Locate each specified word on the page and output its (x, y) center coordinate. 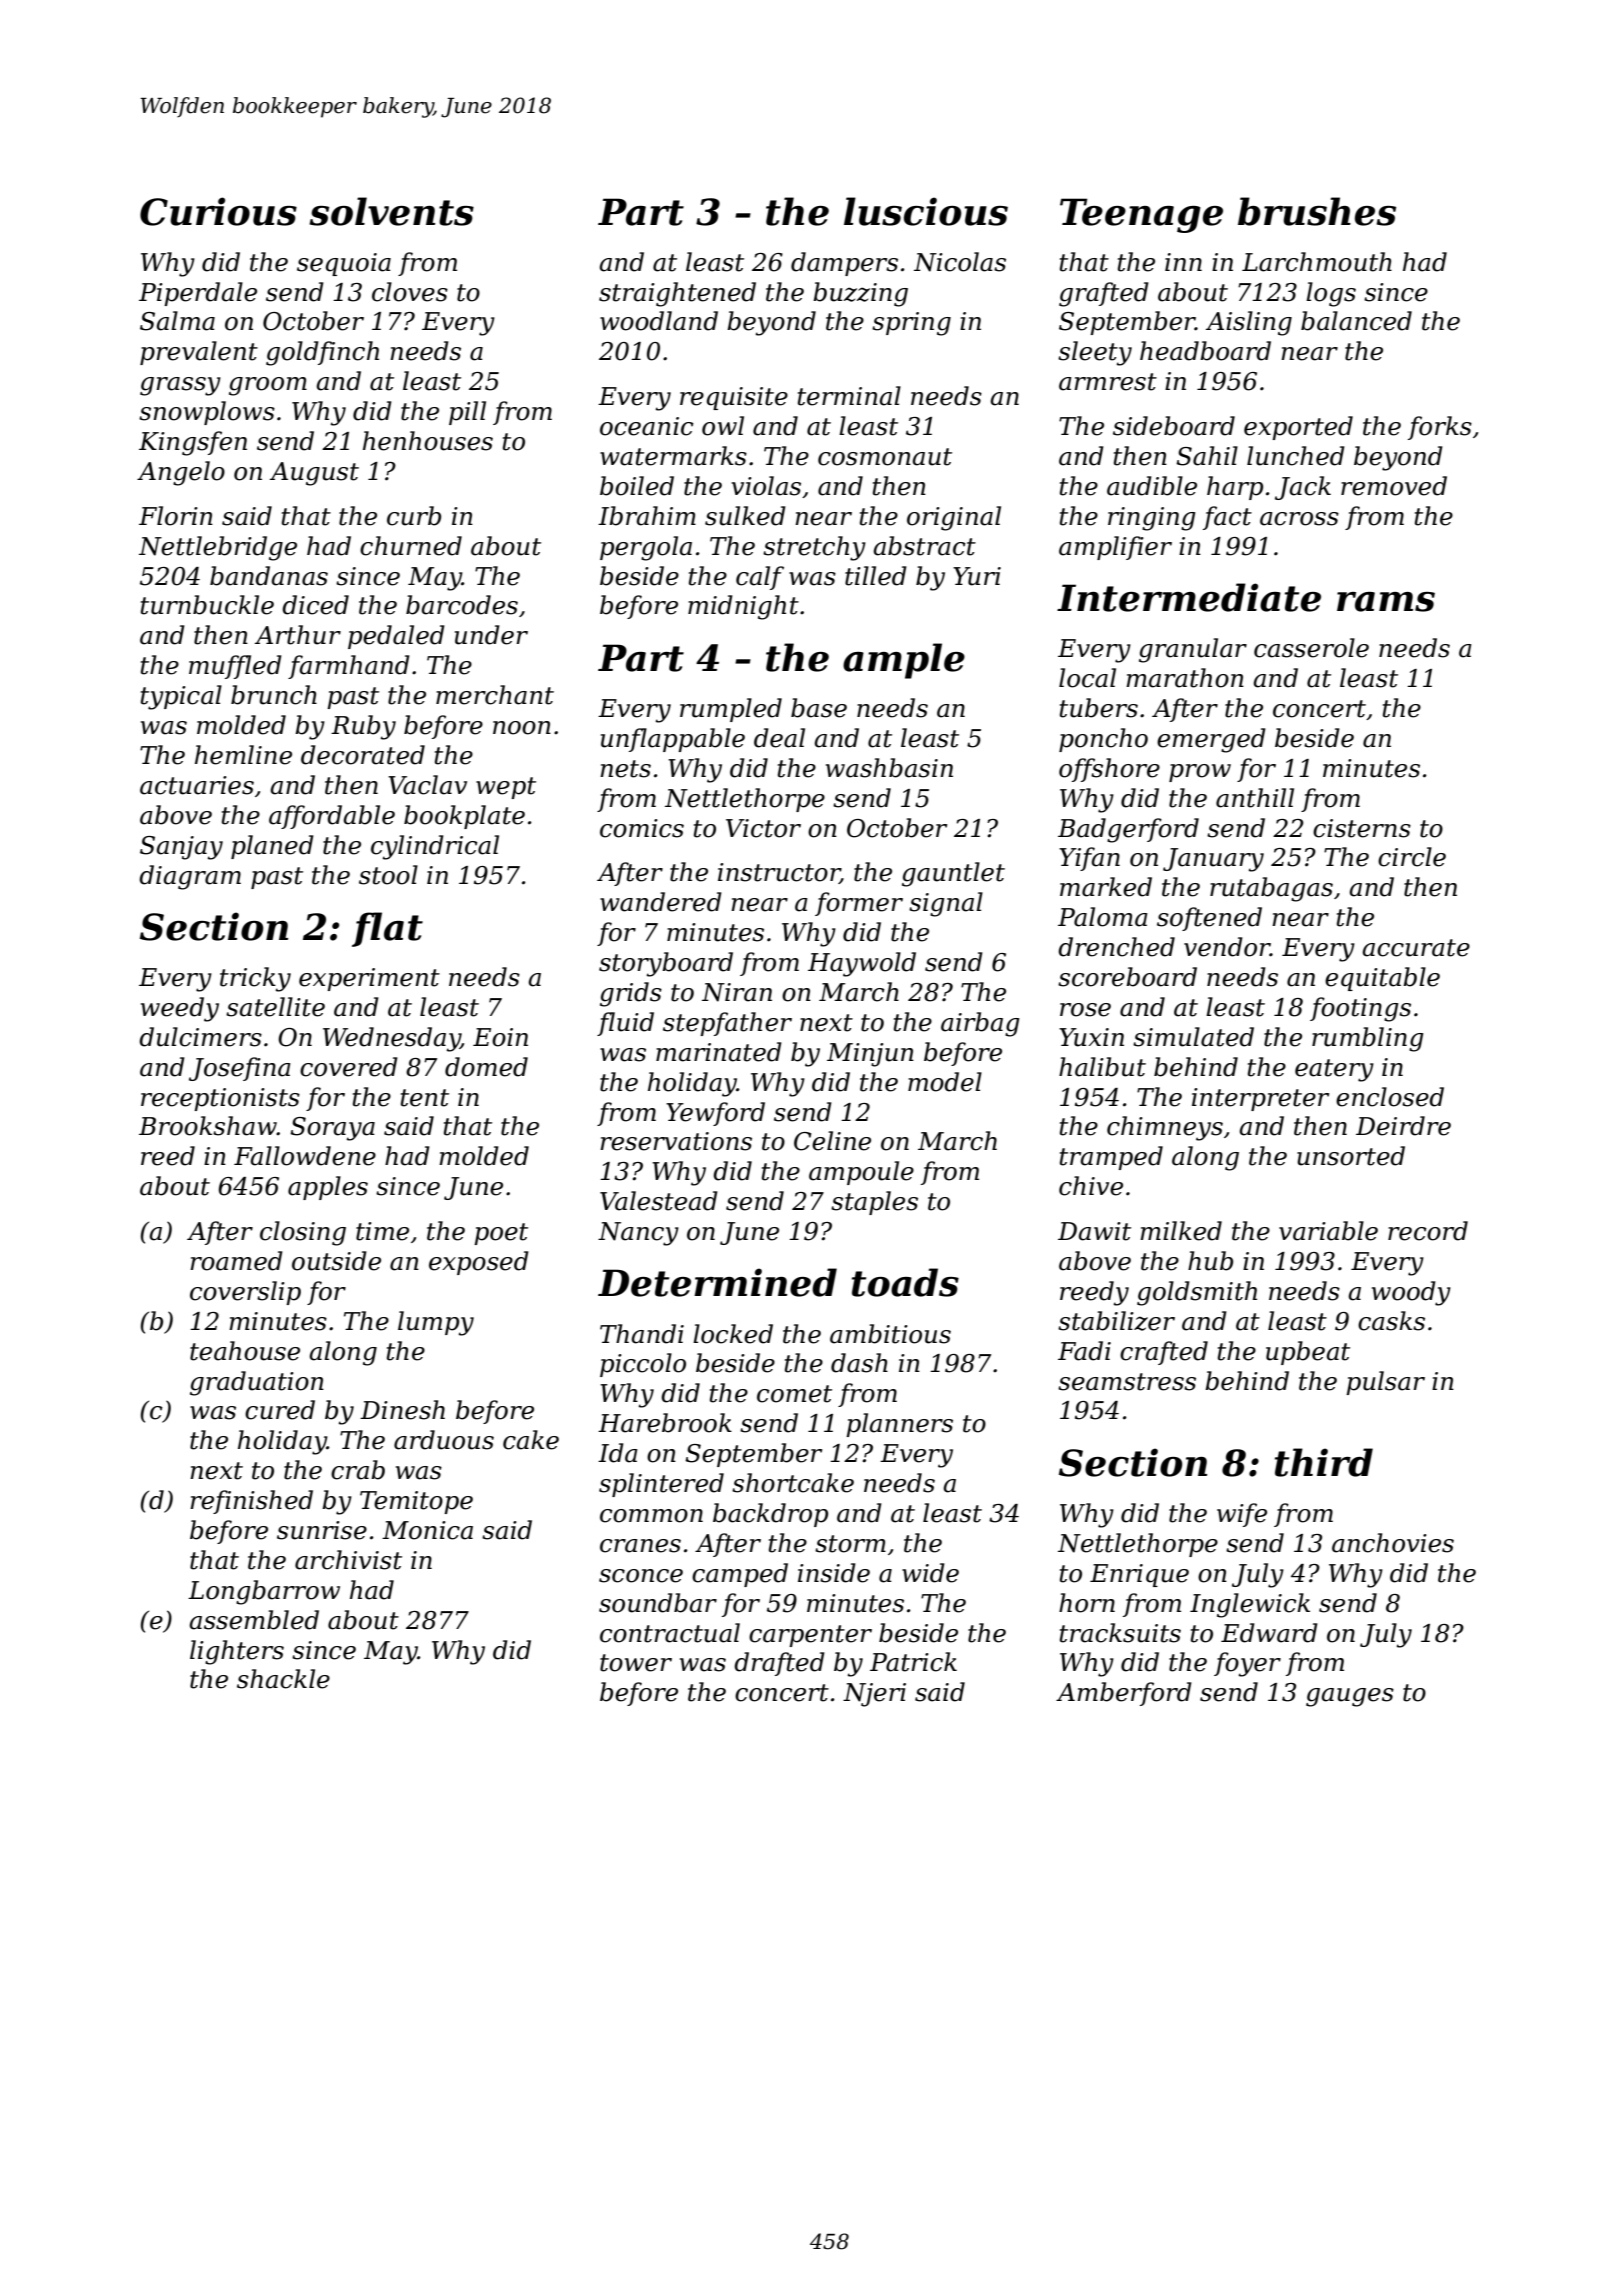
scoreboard (1127, 977)
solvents (391, 211)
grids (631, 994)
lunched (1296, 456)
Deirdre (1403, 1126)
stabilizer (1116, 1321)
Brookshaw (208, 1126)
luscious (926, 211)
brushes (1317, 211)
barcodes (462, 605)
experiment (369, 979)
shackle (283, 1679)
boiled (637, 486)
